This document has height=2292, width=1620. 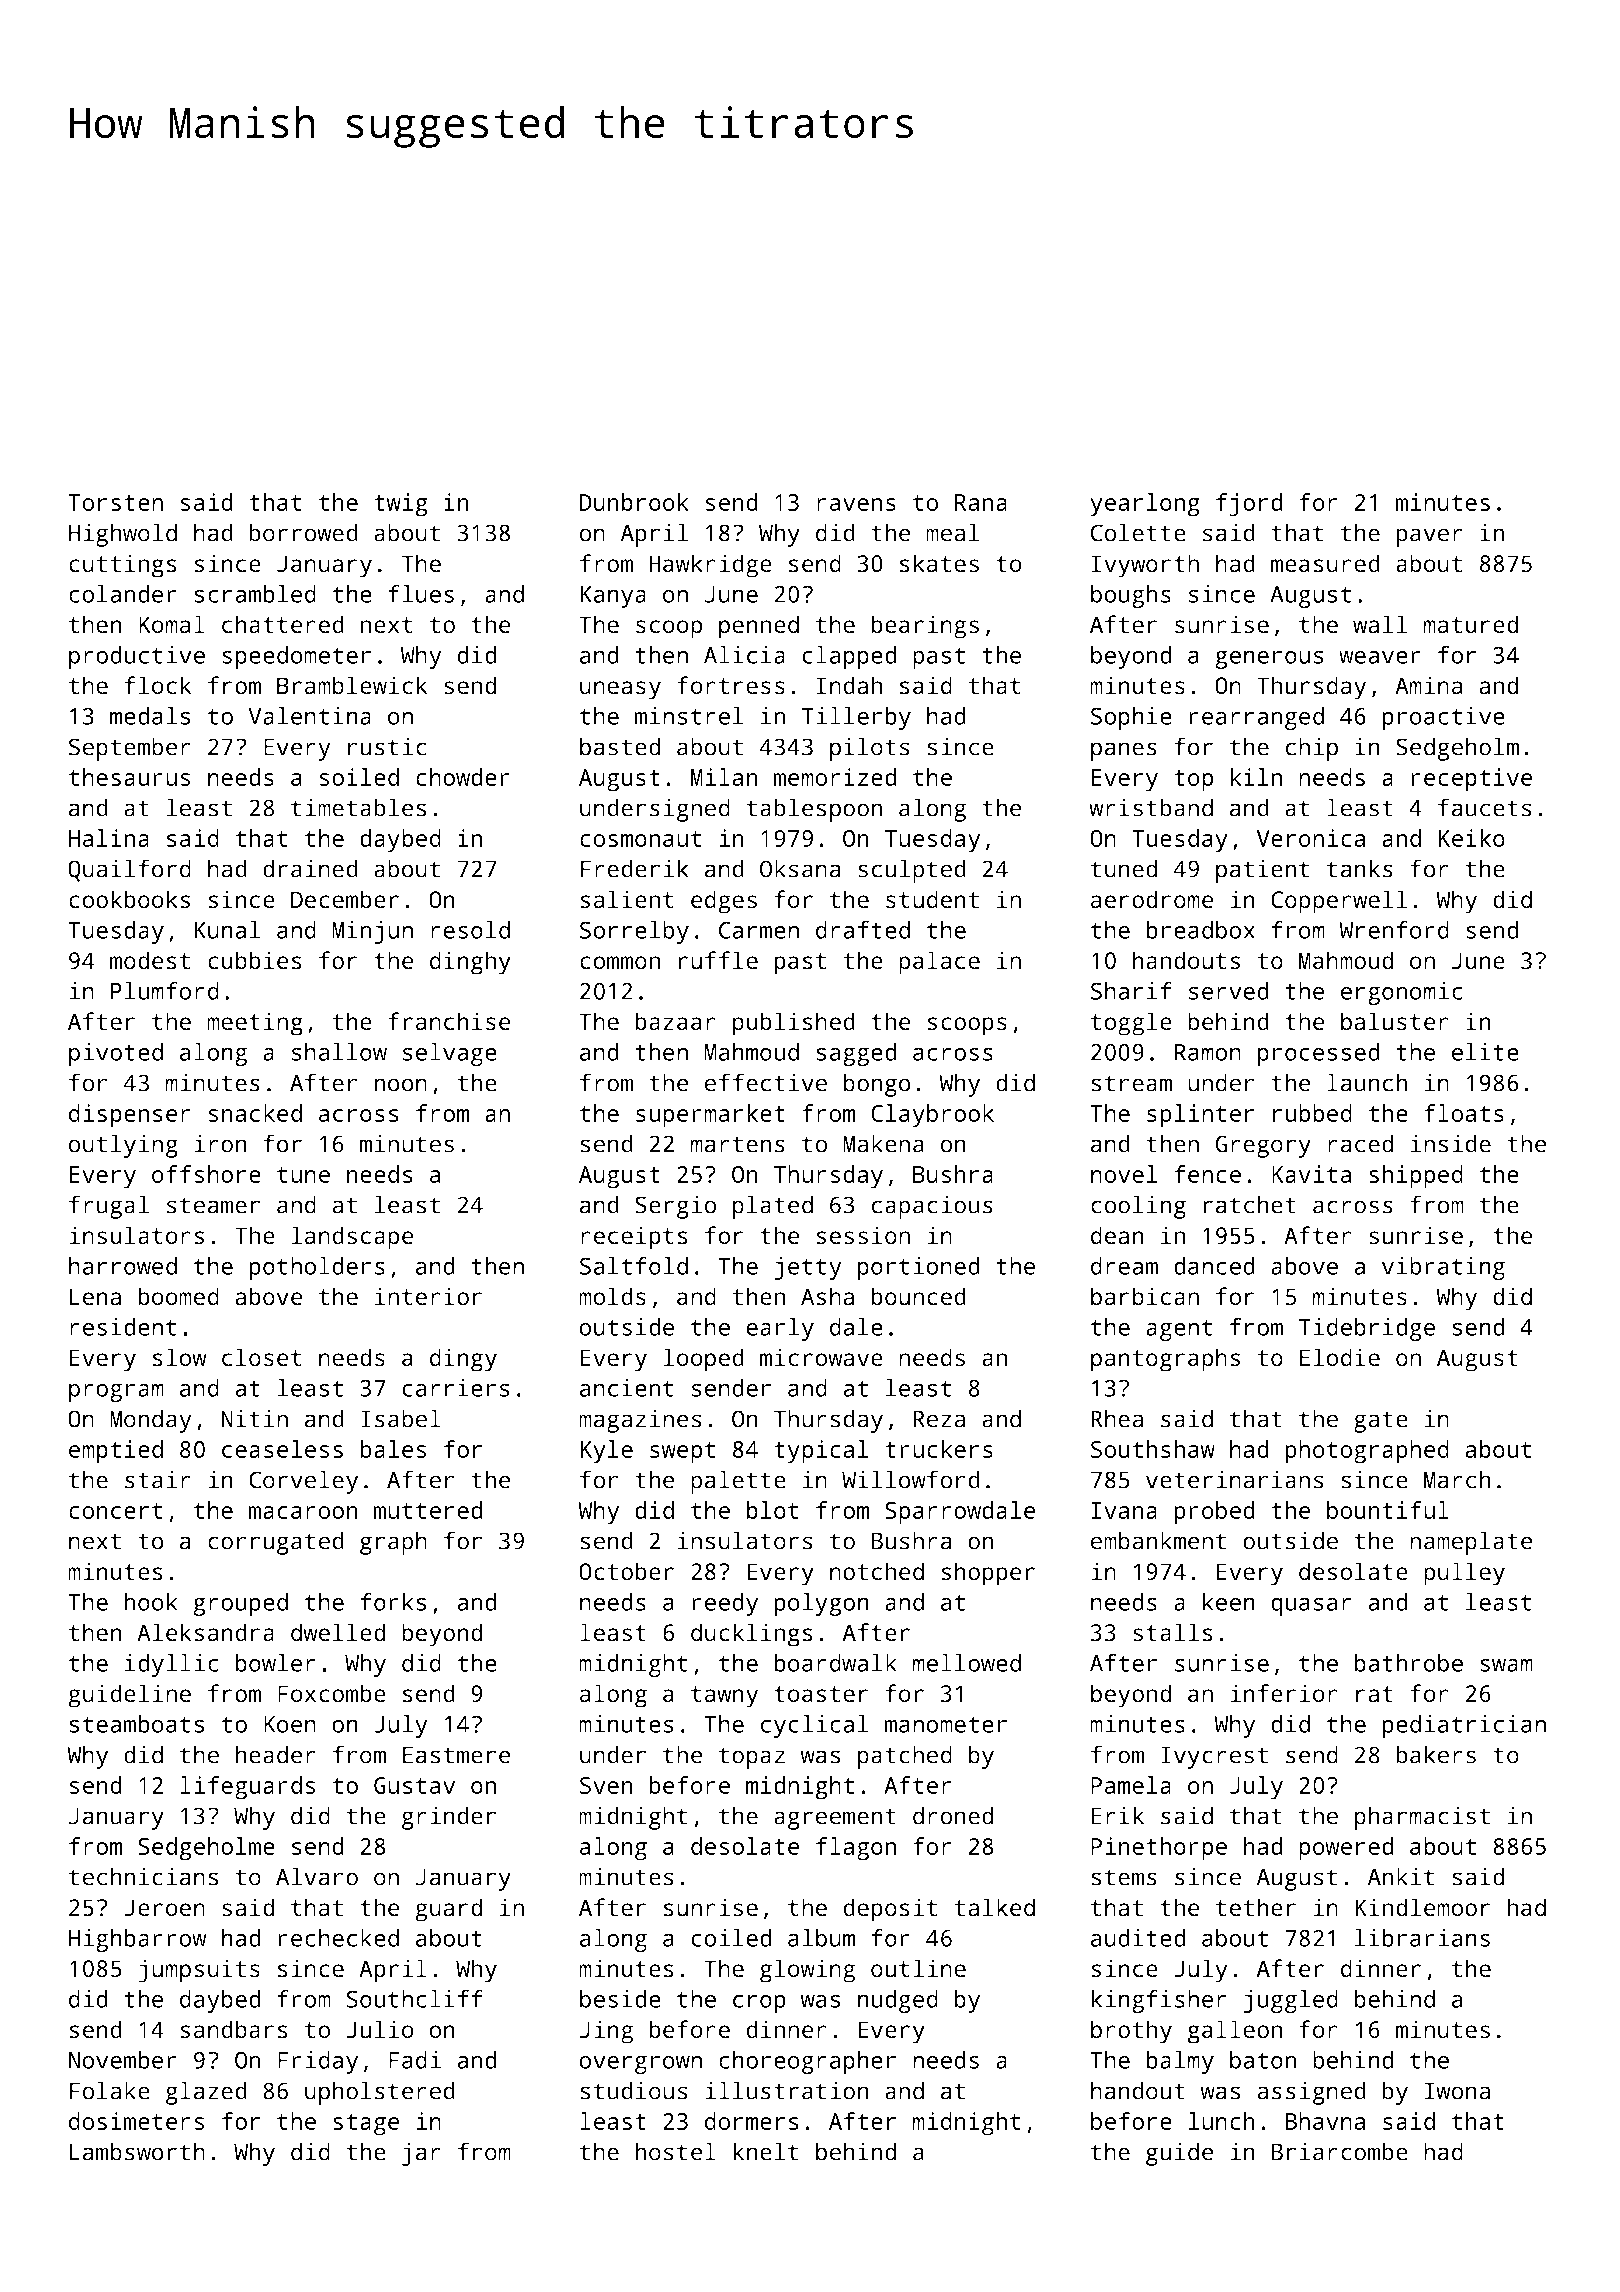 I want to click on coiled, so click(x=731, y=1938).
